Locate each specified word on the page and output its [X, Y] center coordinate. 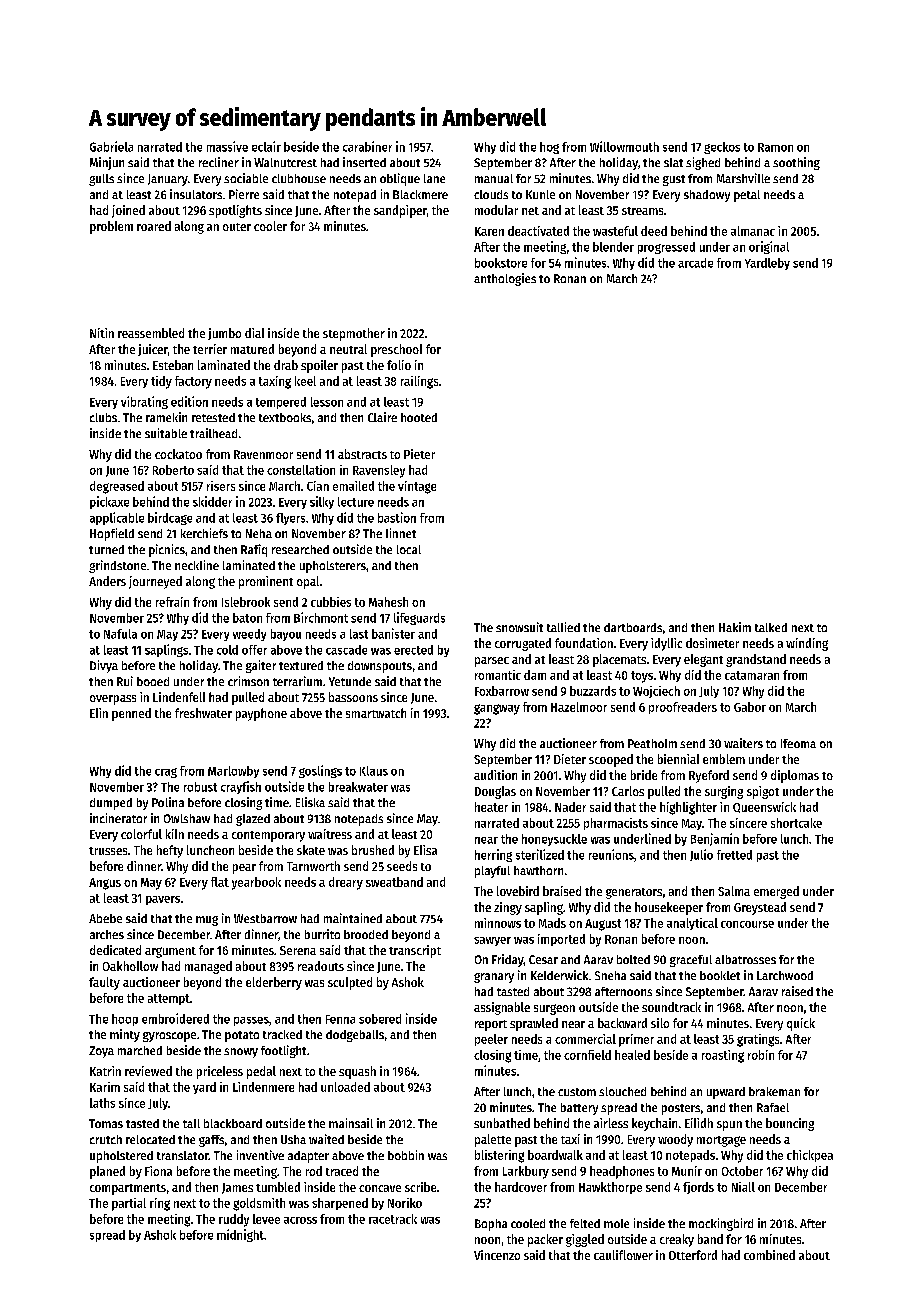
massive [227, 146]
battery [579, 1109]
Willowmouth [624, 146]
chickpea [810, 1156]
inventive [260, 1155]
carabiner [367, 146]
